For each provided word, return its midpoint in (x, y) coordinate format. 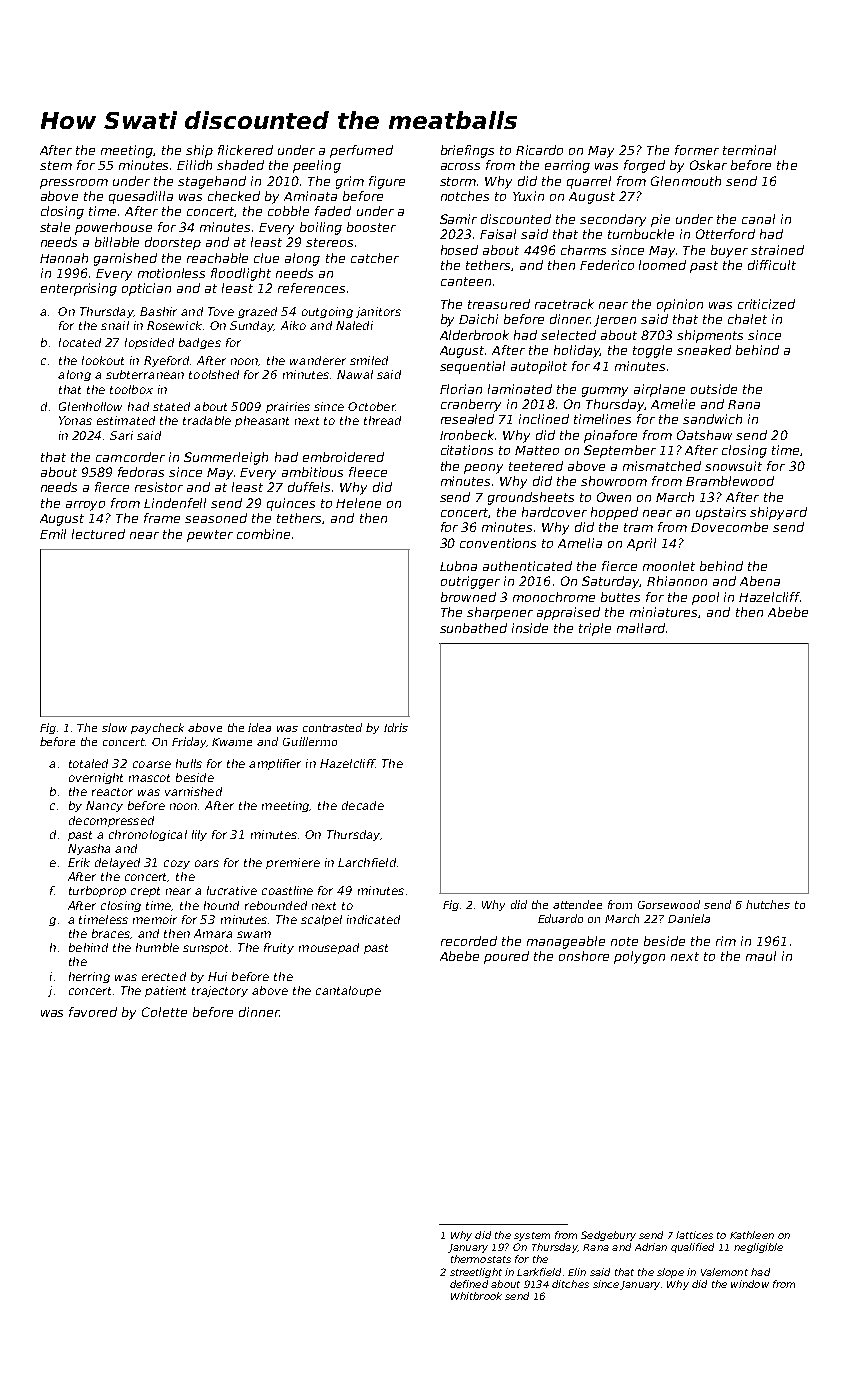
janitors (378, 312)
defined (469, 1284)
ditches (570, 1284)
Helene (358, 503)
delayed (117, 863)
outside (714, 389)
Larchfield (367, 862)
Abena (760, 581)
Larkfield (539, 1272)
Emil (53, 534)
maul (761, 956)
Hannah (64, 258)
